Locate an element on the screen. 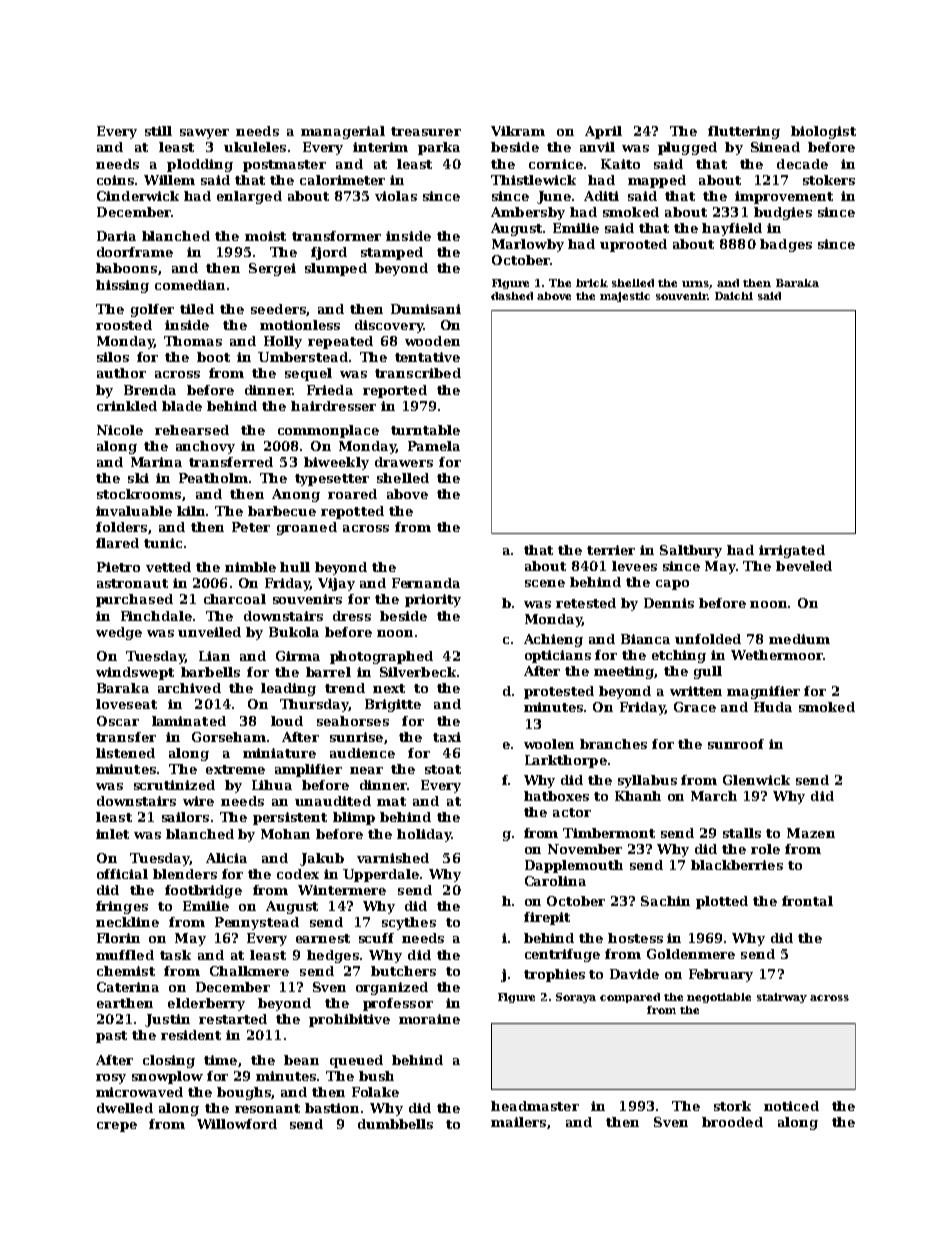 This screenshot has width=952, height=1233. plodding is located at coordinates (200, 165).
